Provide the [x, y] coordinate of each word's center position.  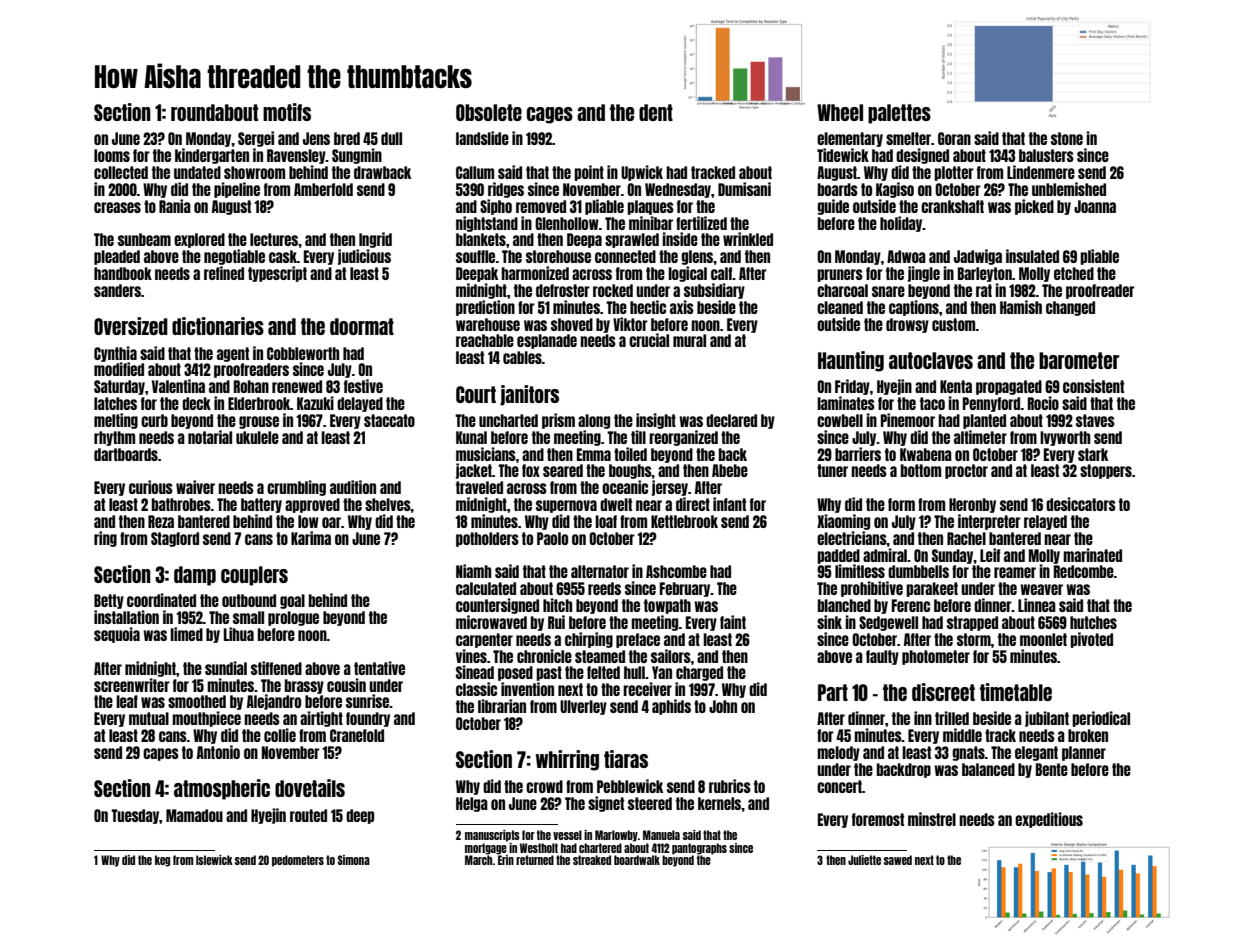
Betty [109, 601]
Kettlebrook [684, 521]
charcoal [842, 290]
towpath [667, 606]
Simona [354, 860]
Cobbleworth [303, 353]
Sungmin [357, 156]
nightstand [487, 224]
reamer [1015, 572]
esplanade [547, 341]
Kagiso [895, 190]
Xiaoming [843, 522]
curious [151, 487]
